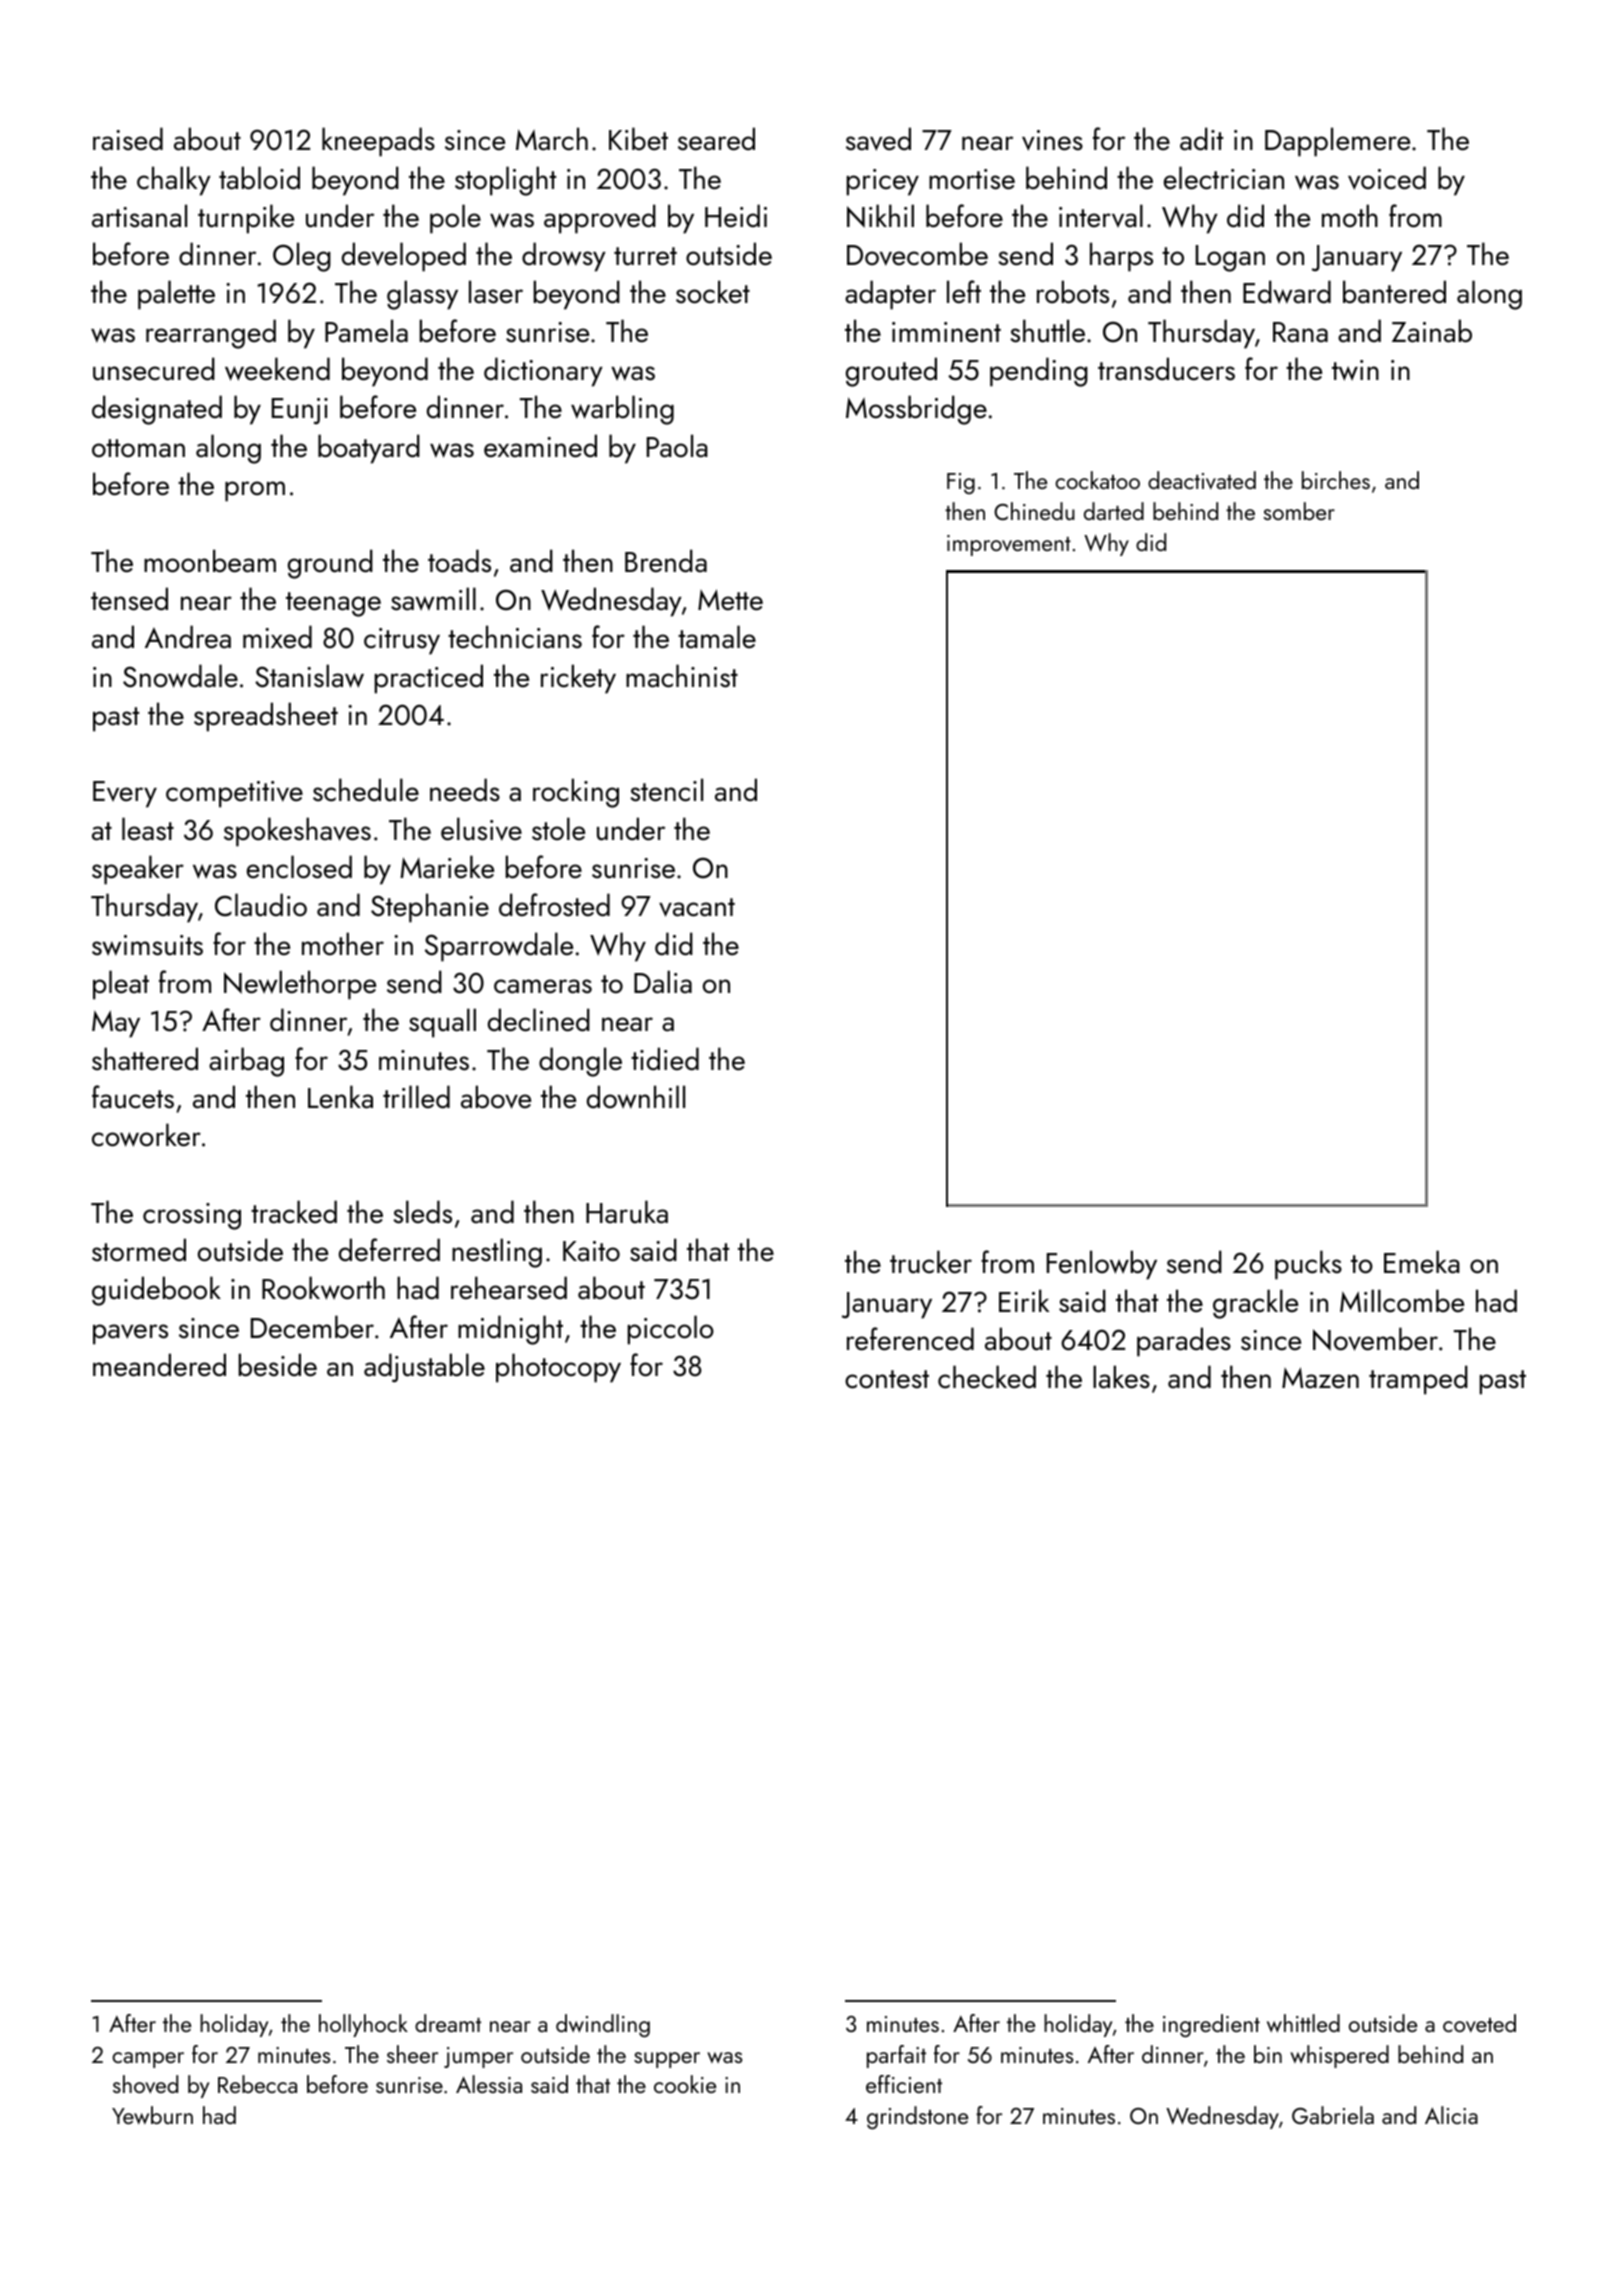  Describe the element at coordinates (1336, 480) in the image. I see `birches` at that location.
